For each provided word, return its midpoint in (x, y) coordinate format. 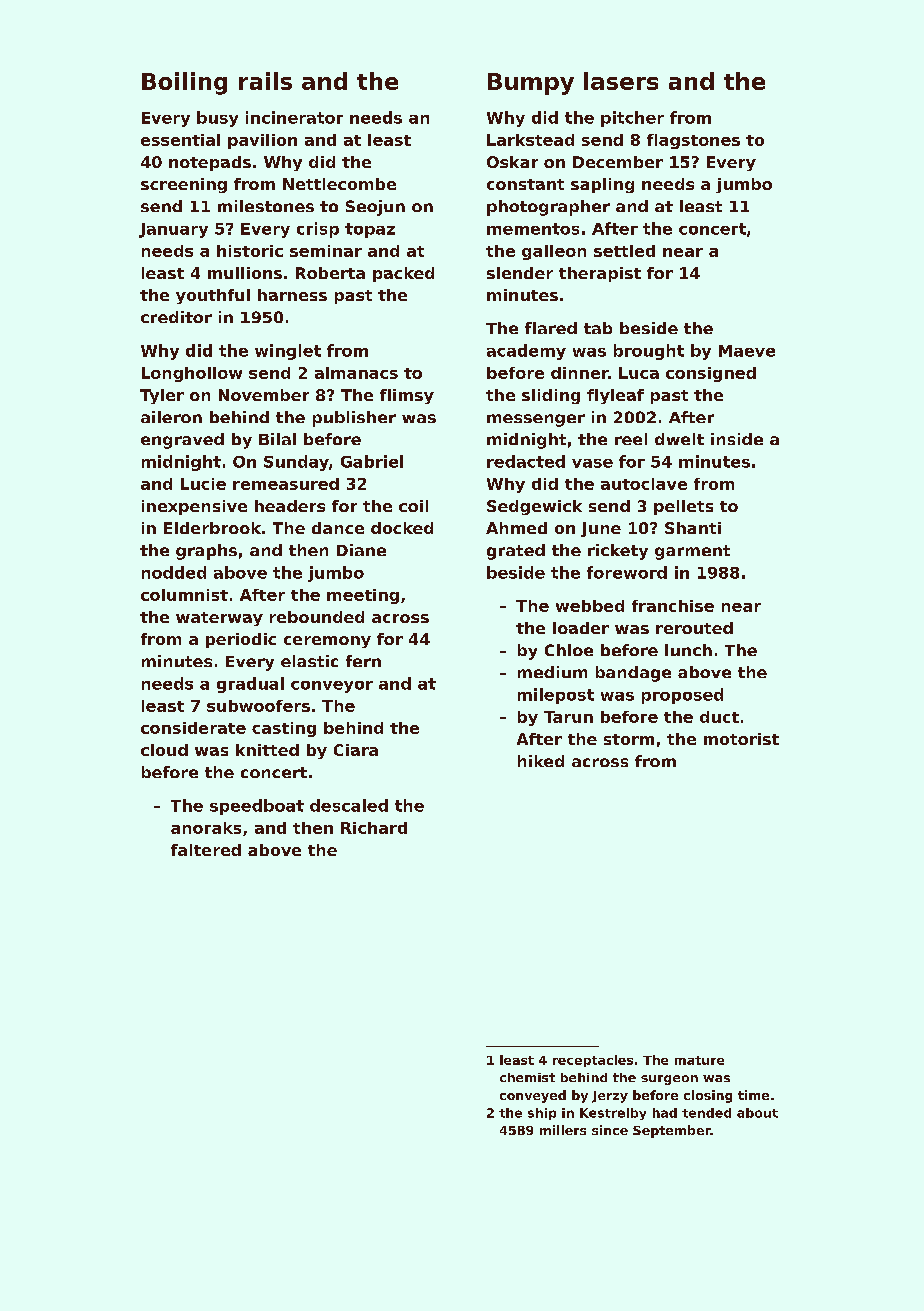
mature (699, 1060)
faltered (206, 850)
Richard (374, 828)
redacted (526, 461)
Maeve (747, 351)
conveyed (533, 1096)
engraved (182, 441)
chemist (527, 1077)
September (672, 1131)
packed (403, 274)
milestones (266, 206)
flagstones (693, 141)
